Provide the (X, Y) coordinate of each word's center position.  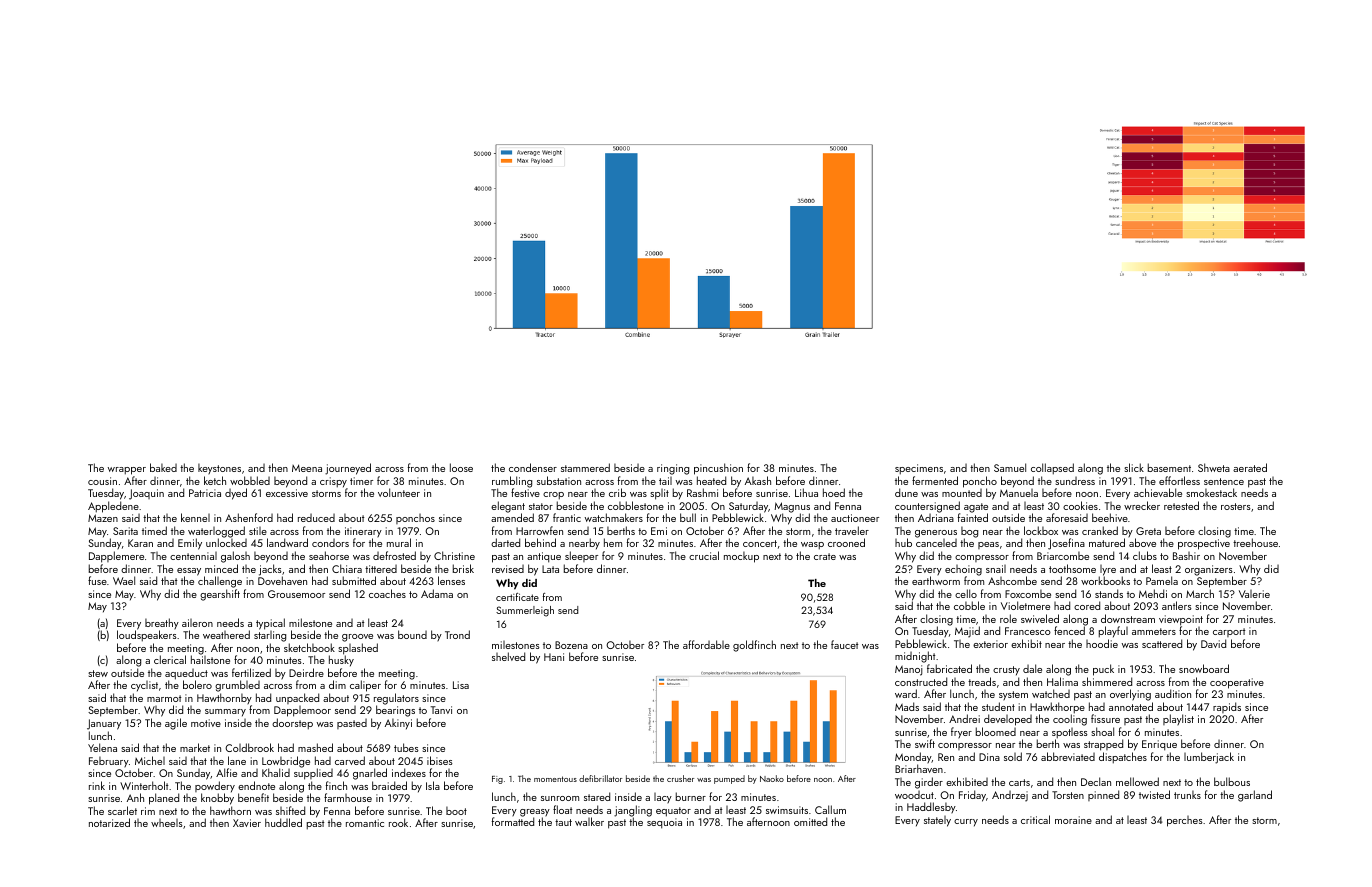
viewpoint (1181, 620)
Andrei (964, 718)
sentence (1224, 481)
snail (996, 569)
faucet (844, 644)
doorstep (292, 724)
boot (456, 811)
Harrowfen (539, 530)
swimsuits (787, 810)
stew (98, 673)
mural (399, 542)
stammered (585, 467)
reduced (316, 518)
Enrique (1159, 745)
